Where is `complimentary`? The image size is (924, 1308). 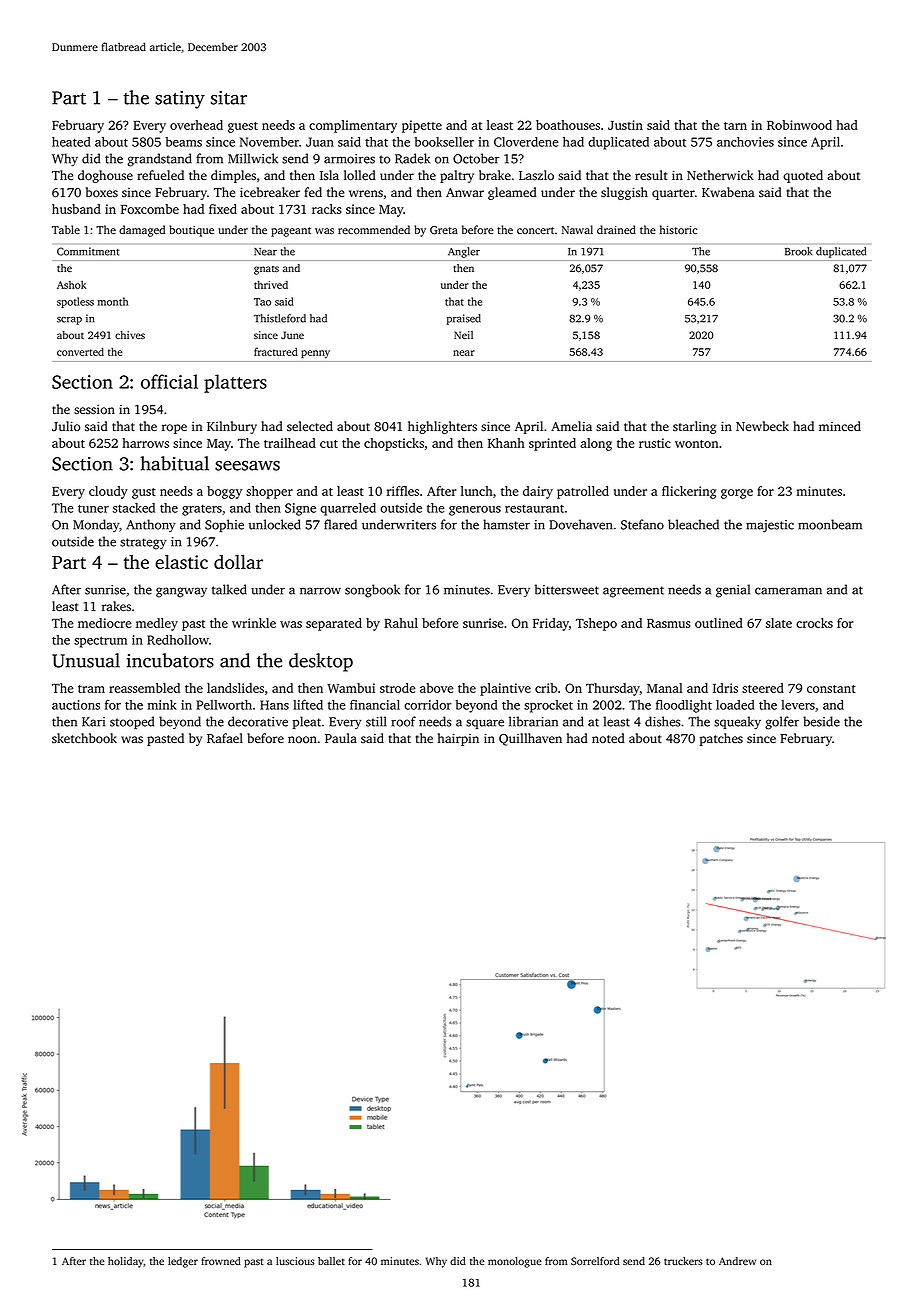 complimentary is located at coordinates (353, 126).
